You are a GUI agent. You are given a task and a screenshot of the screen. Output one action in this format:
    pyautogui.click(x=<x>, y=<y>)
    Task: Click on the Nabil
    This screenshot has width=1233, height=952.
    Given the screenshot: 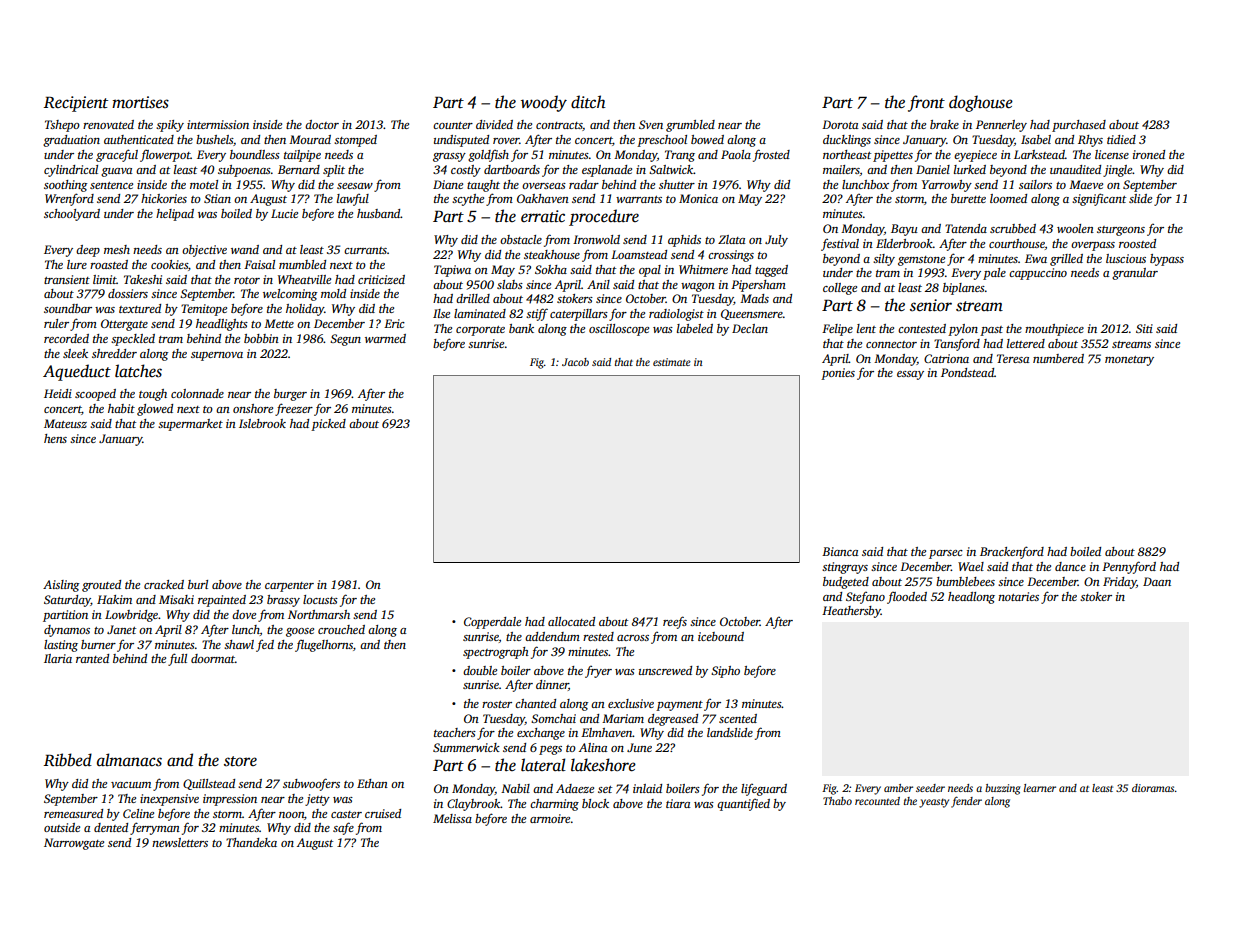 What is the action you would take?
    pyautogui.click(x=515, y=788)
